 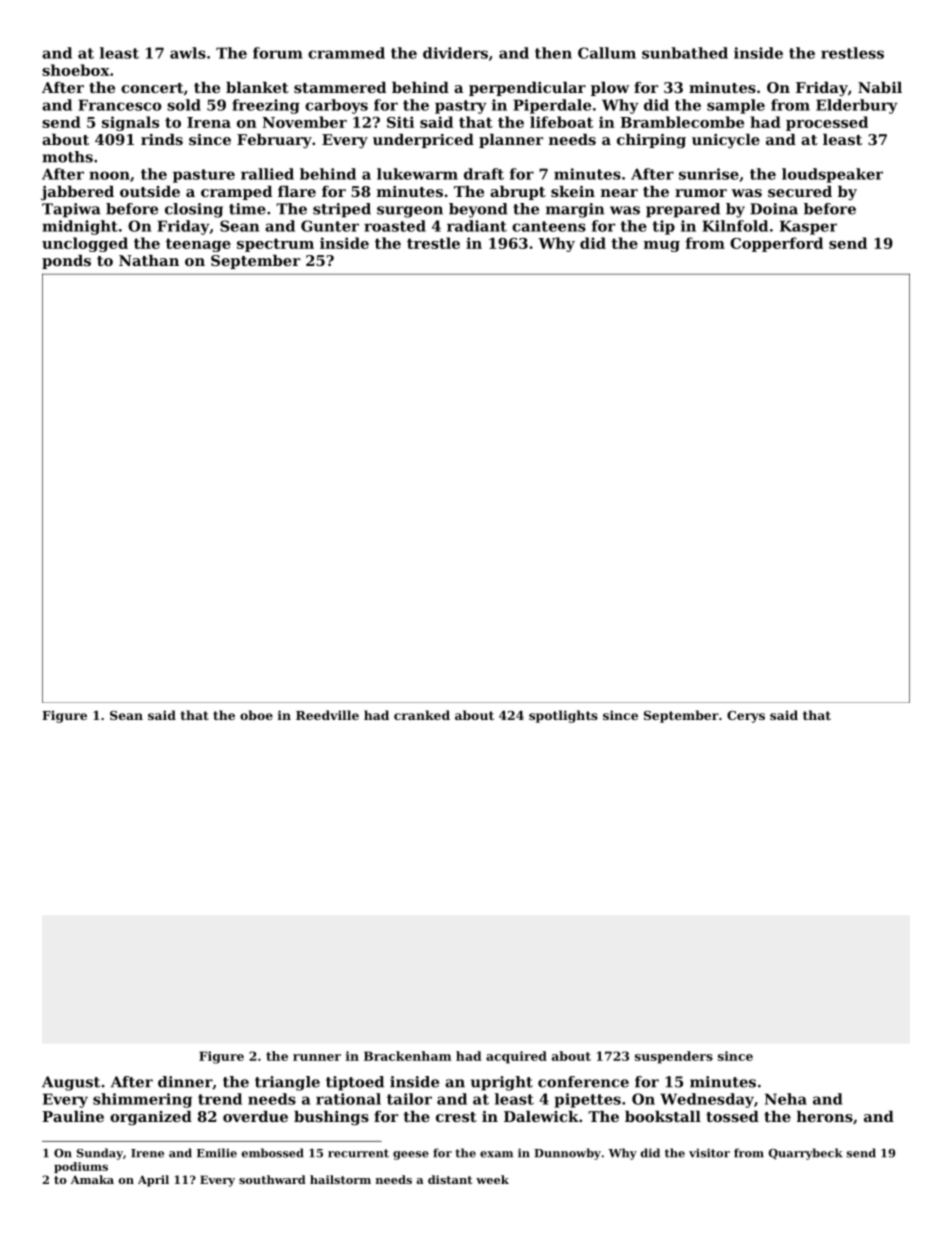 I want to click on canteens, so click(x=549, y=226).
